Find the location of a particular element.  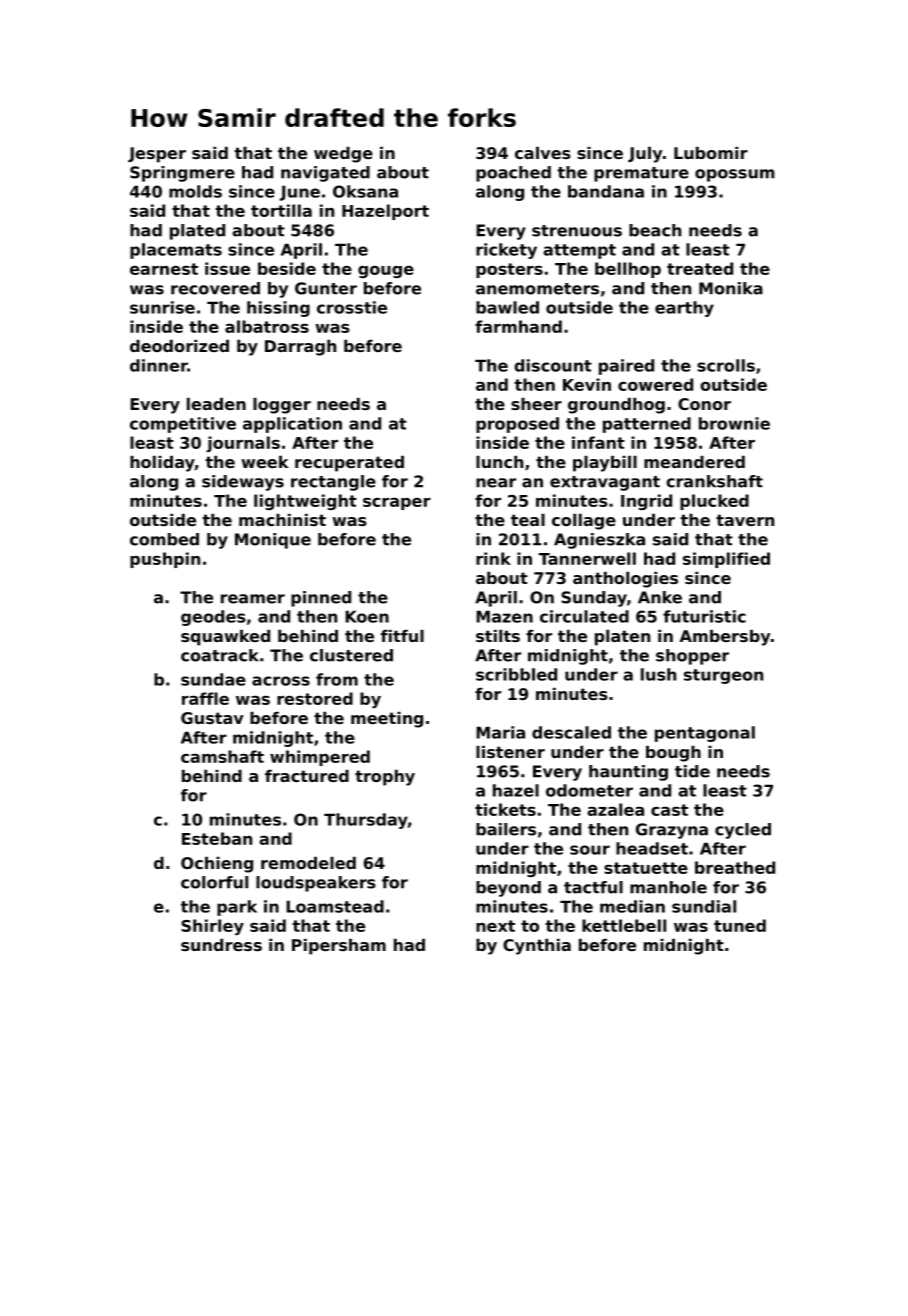

tide is located at coordinates (692, 771).
